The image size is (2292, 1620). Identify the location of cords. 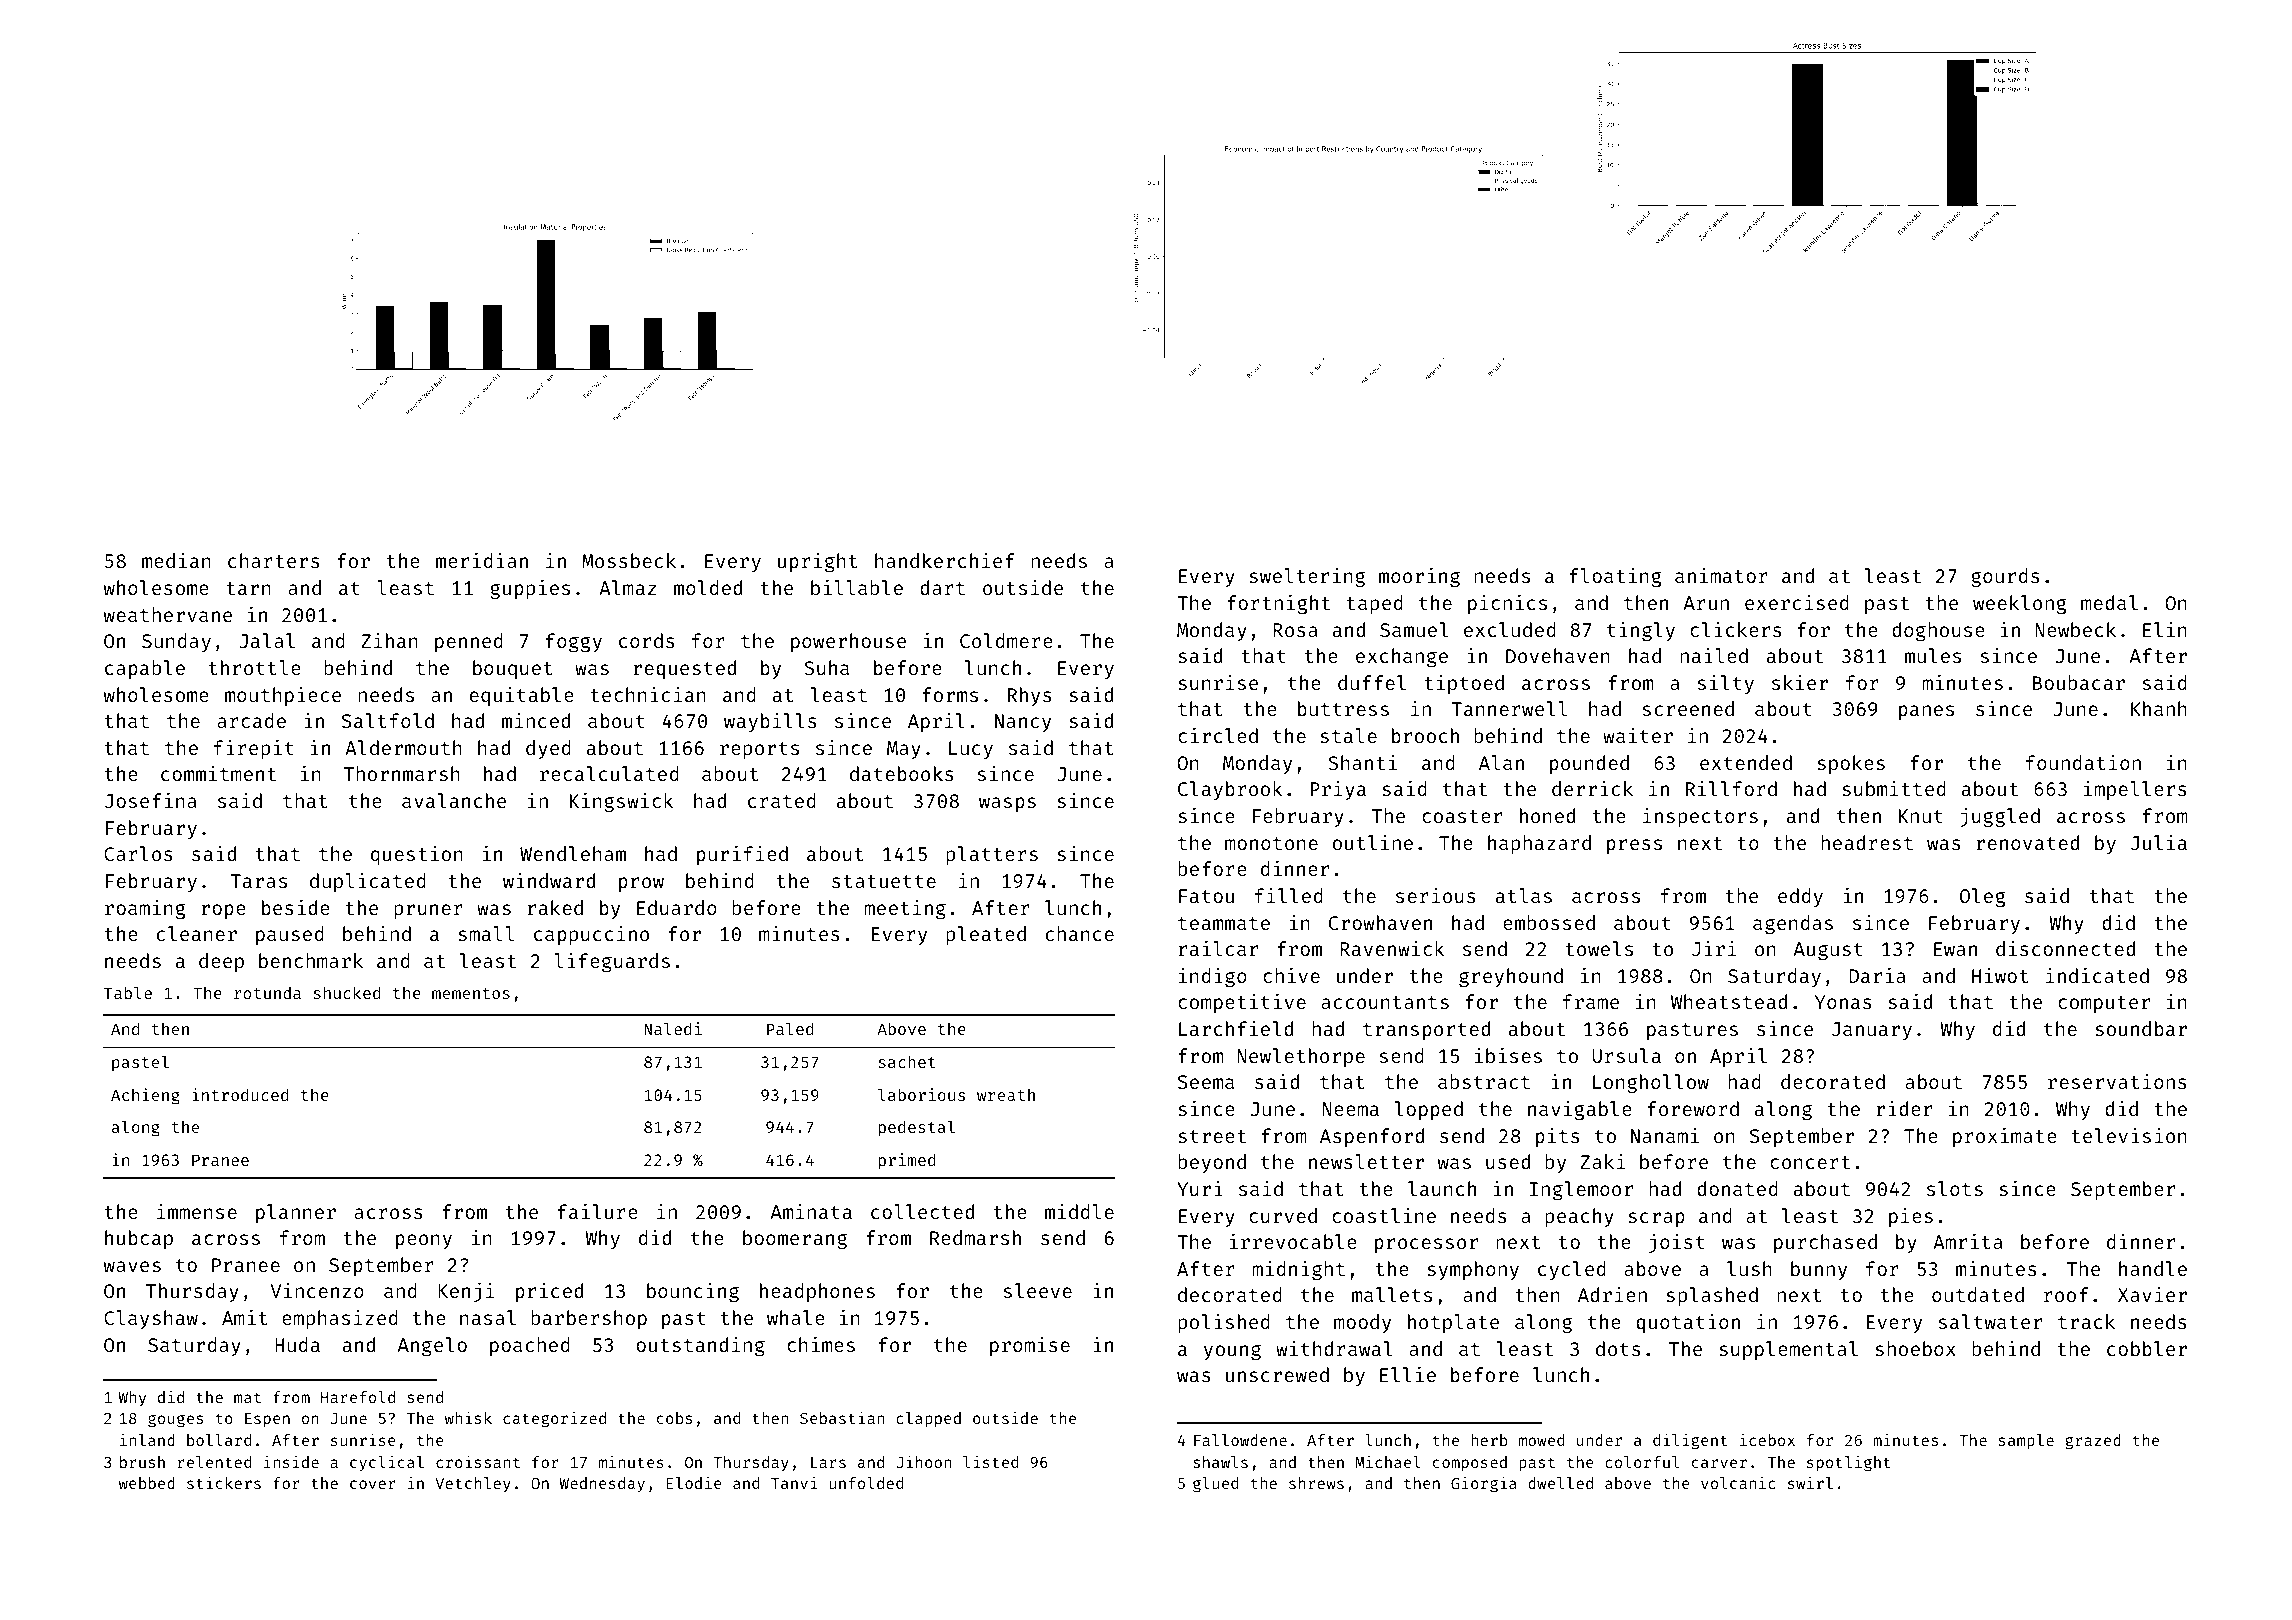
(647, 640).
